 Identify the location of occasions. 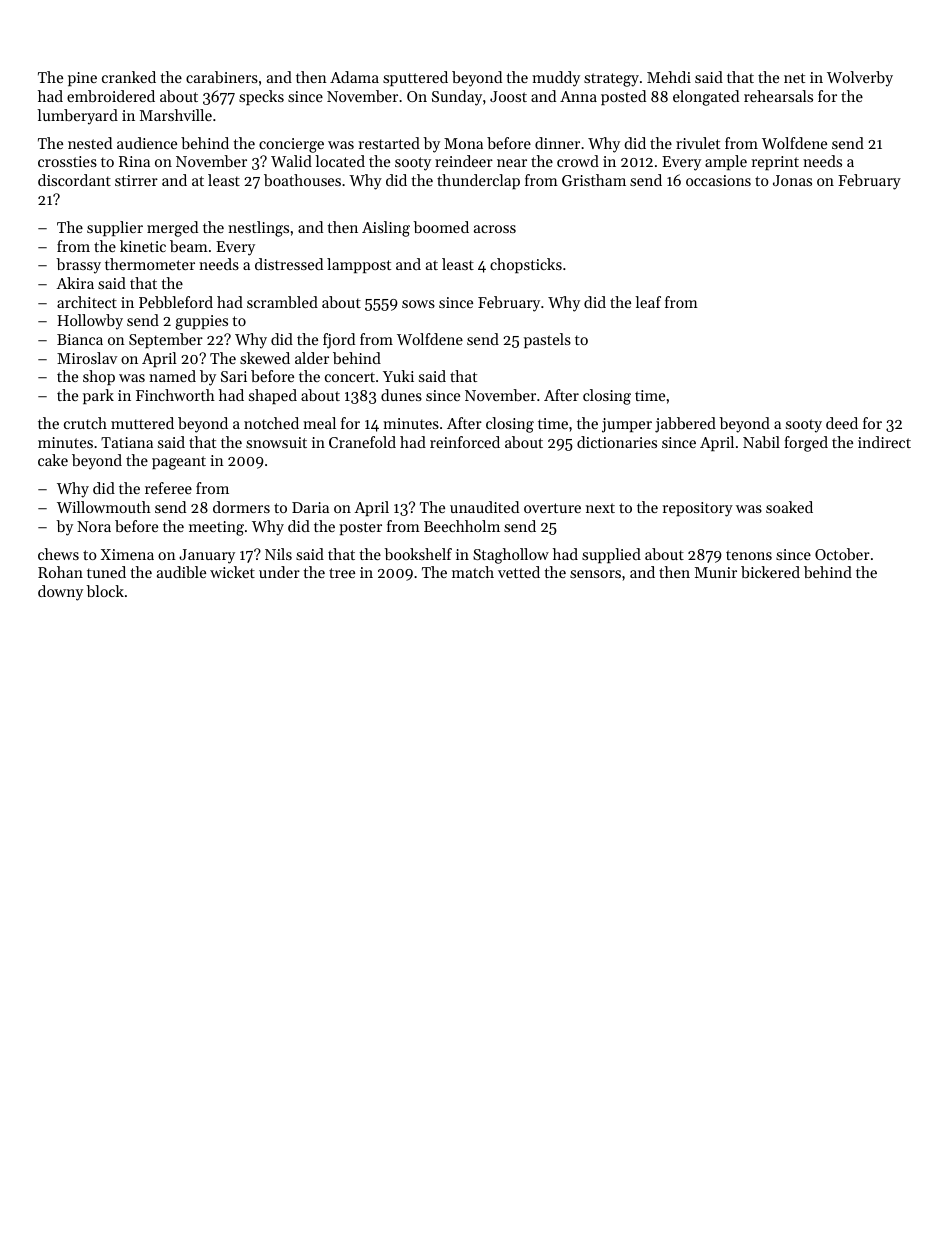
(718, 180).
